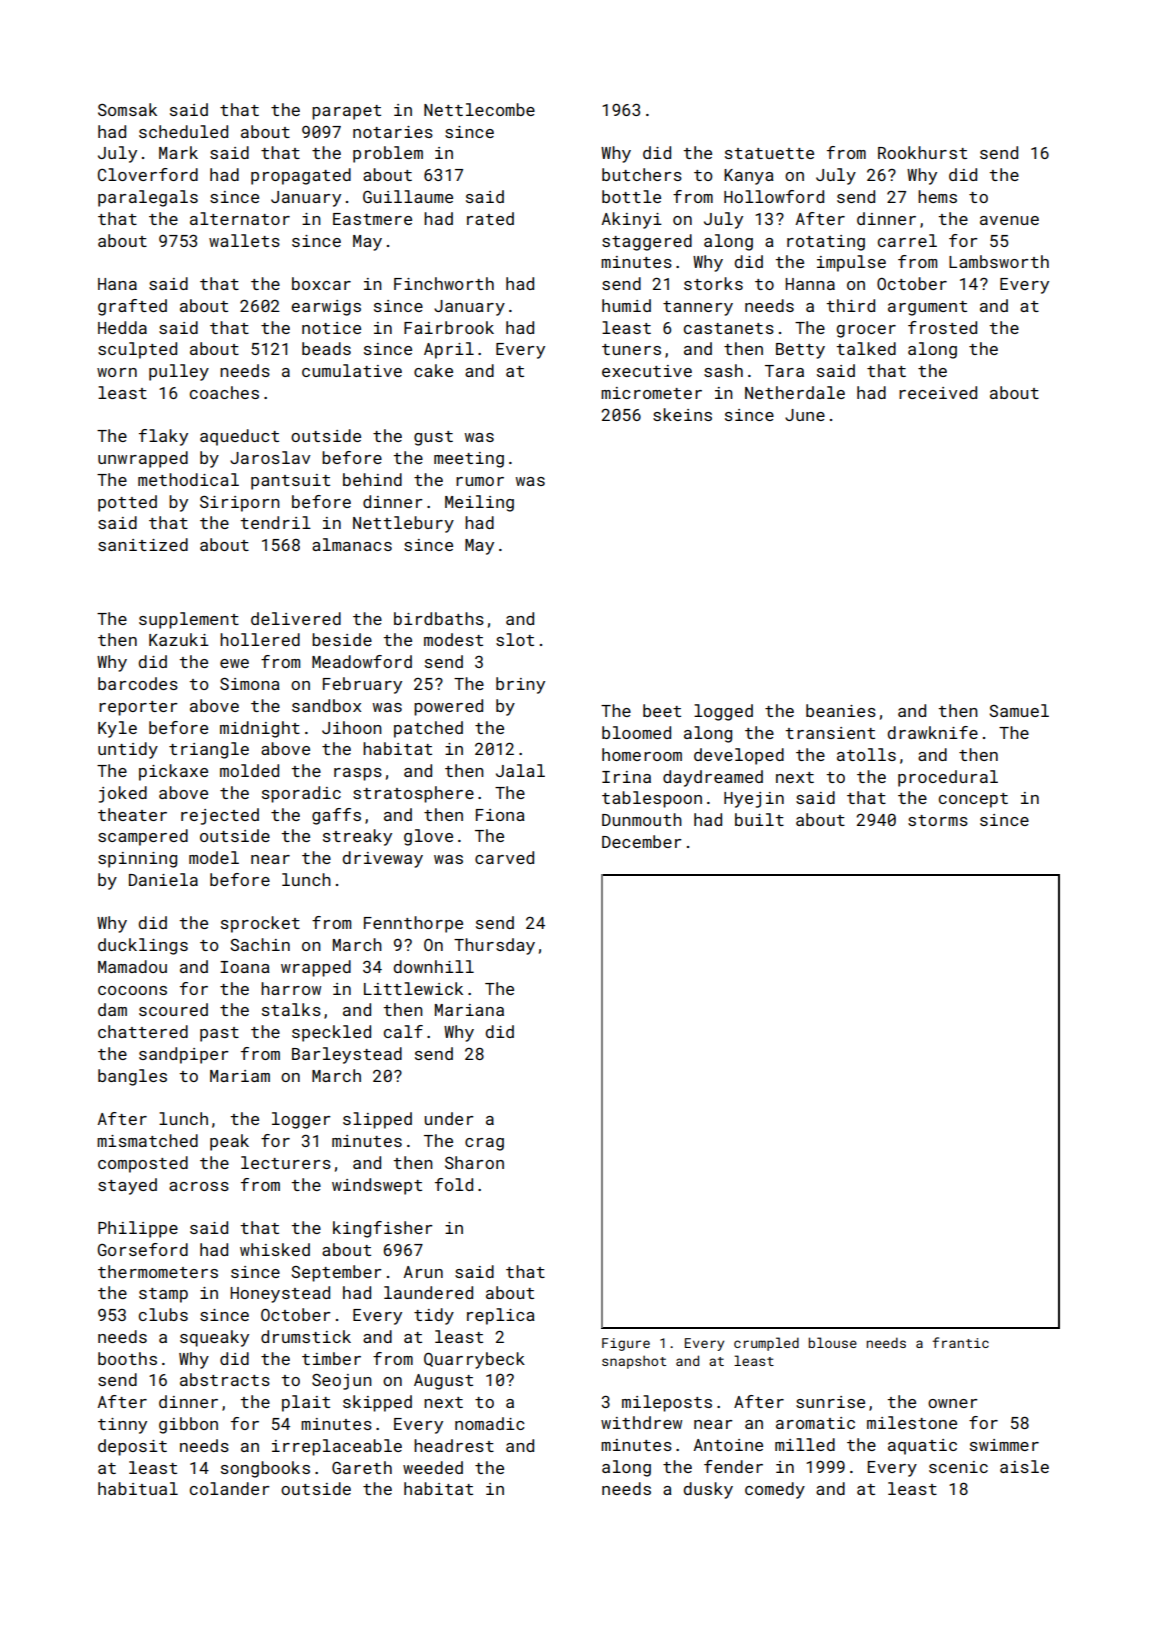 This page has height=1636, width=1157. I want to click on Gareth, so click(362, 1467).
